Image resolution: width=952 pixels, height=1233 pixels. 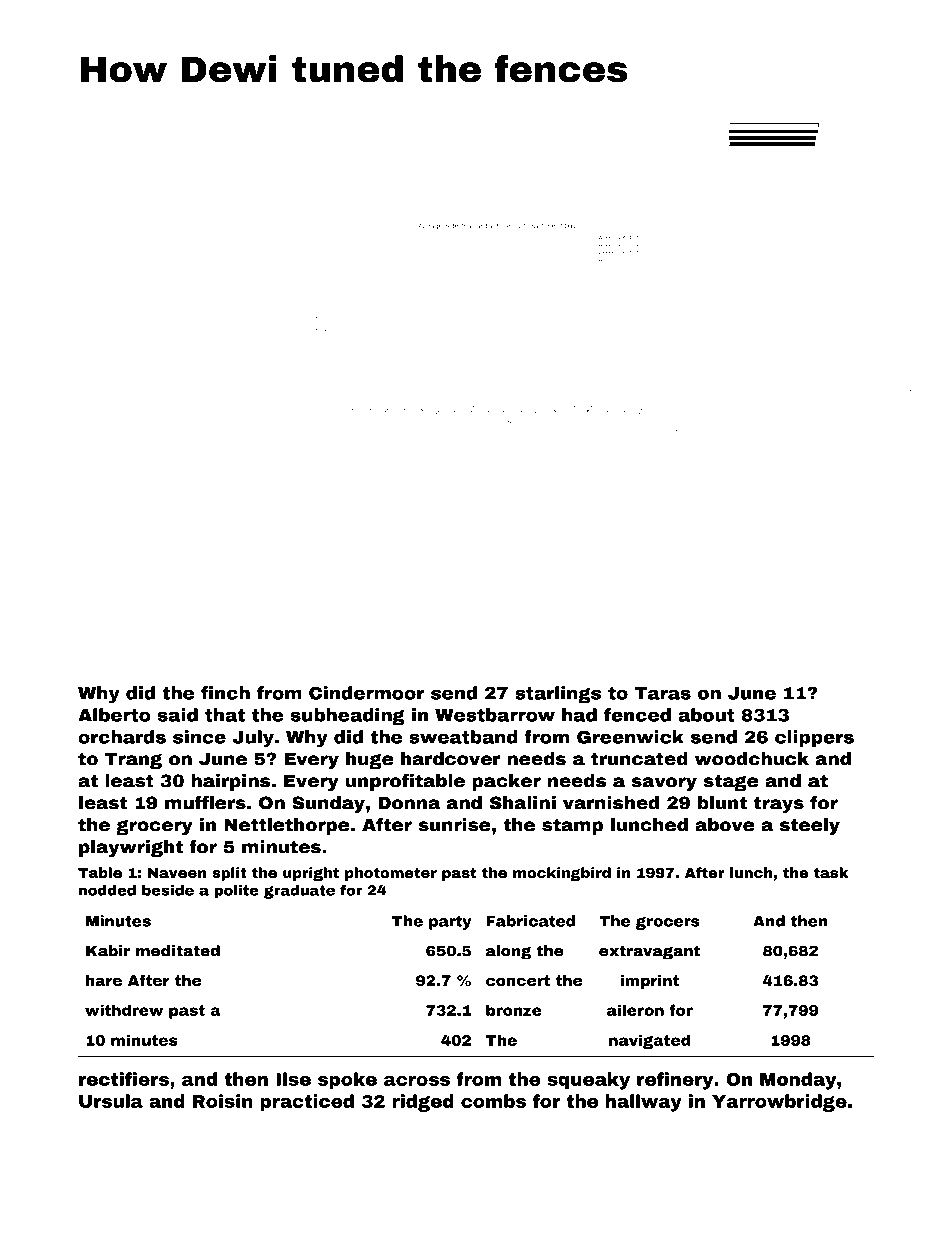 What do you see at coordinates (668, 923) in the screenshot?
I see `grocers` at bounding box center [668, 923].
